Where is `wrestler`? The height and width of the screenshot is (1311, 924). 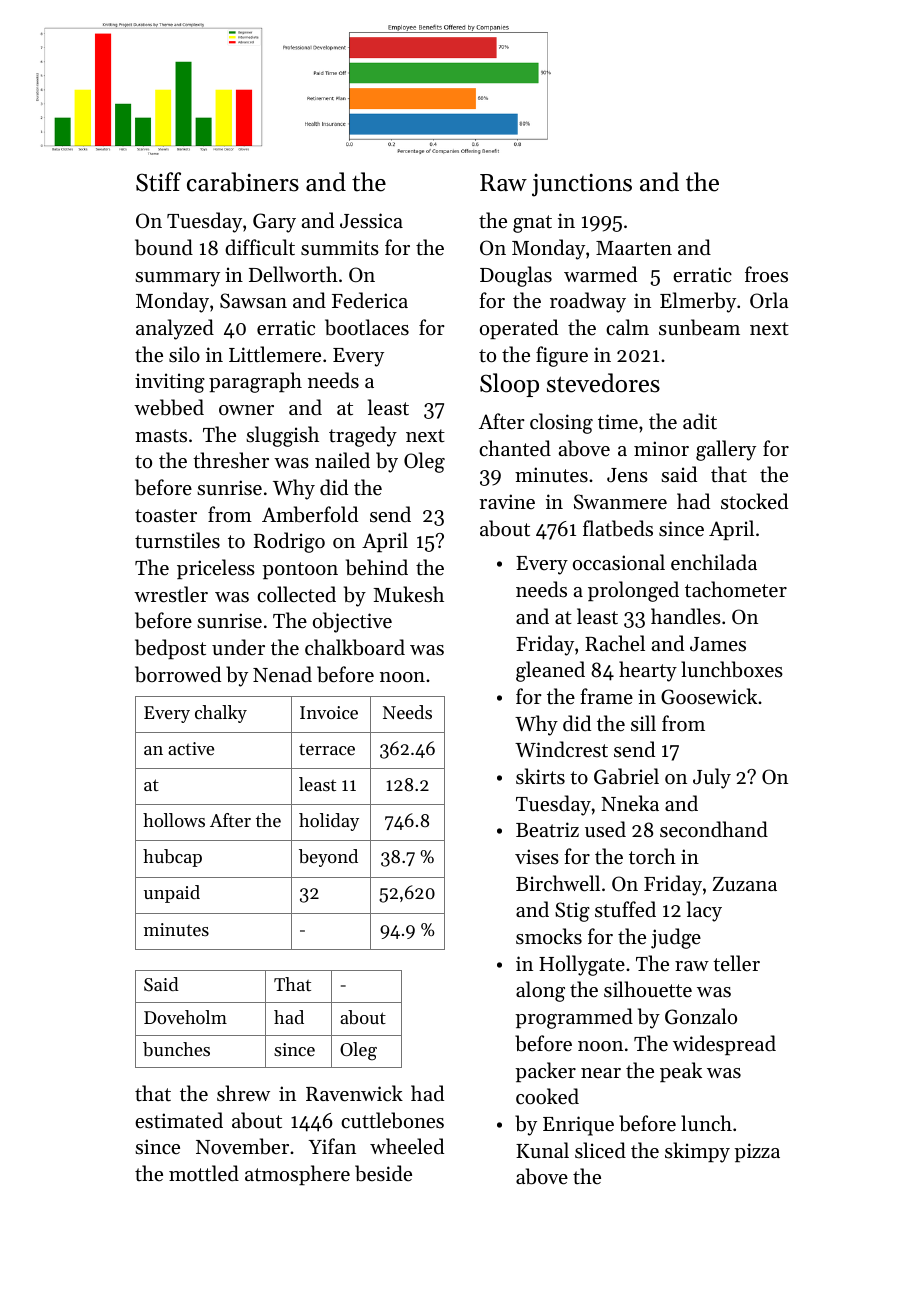
wrestler is located at coordinates (171, 594).
